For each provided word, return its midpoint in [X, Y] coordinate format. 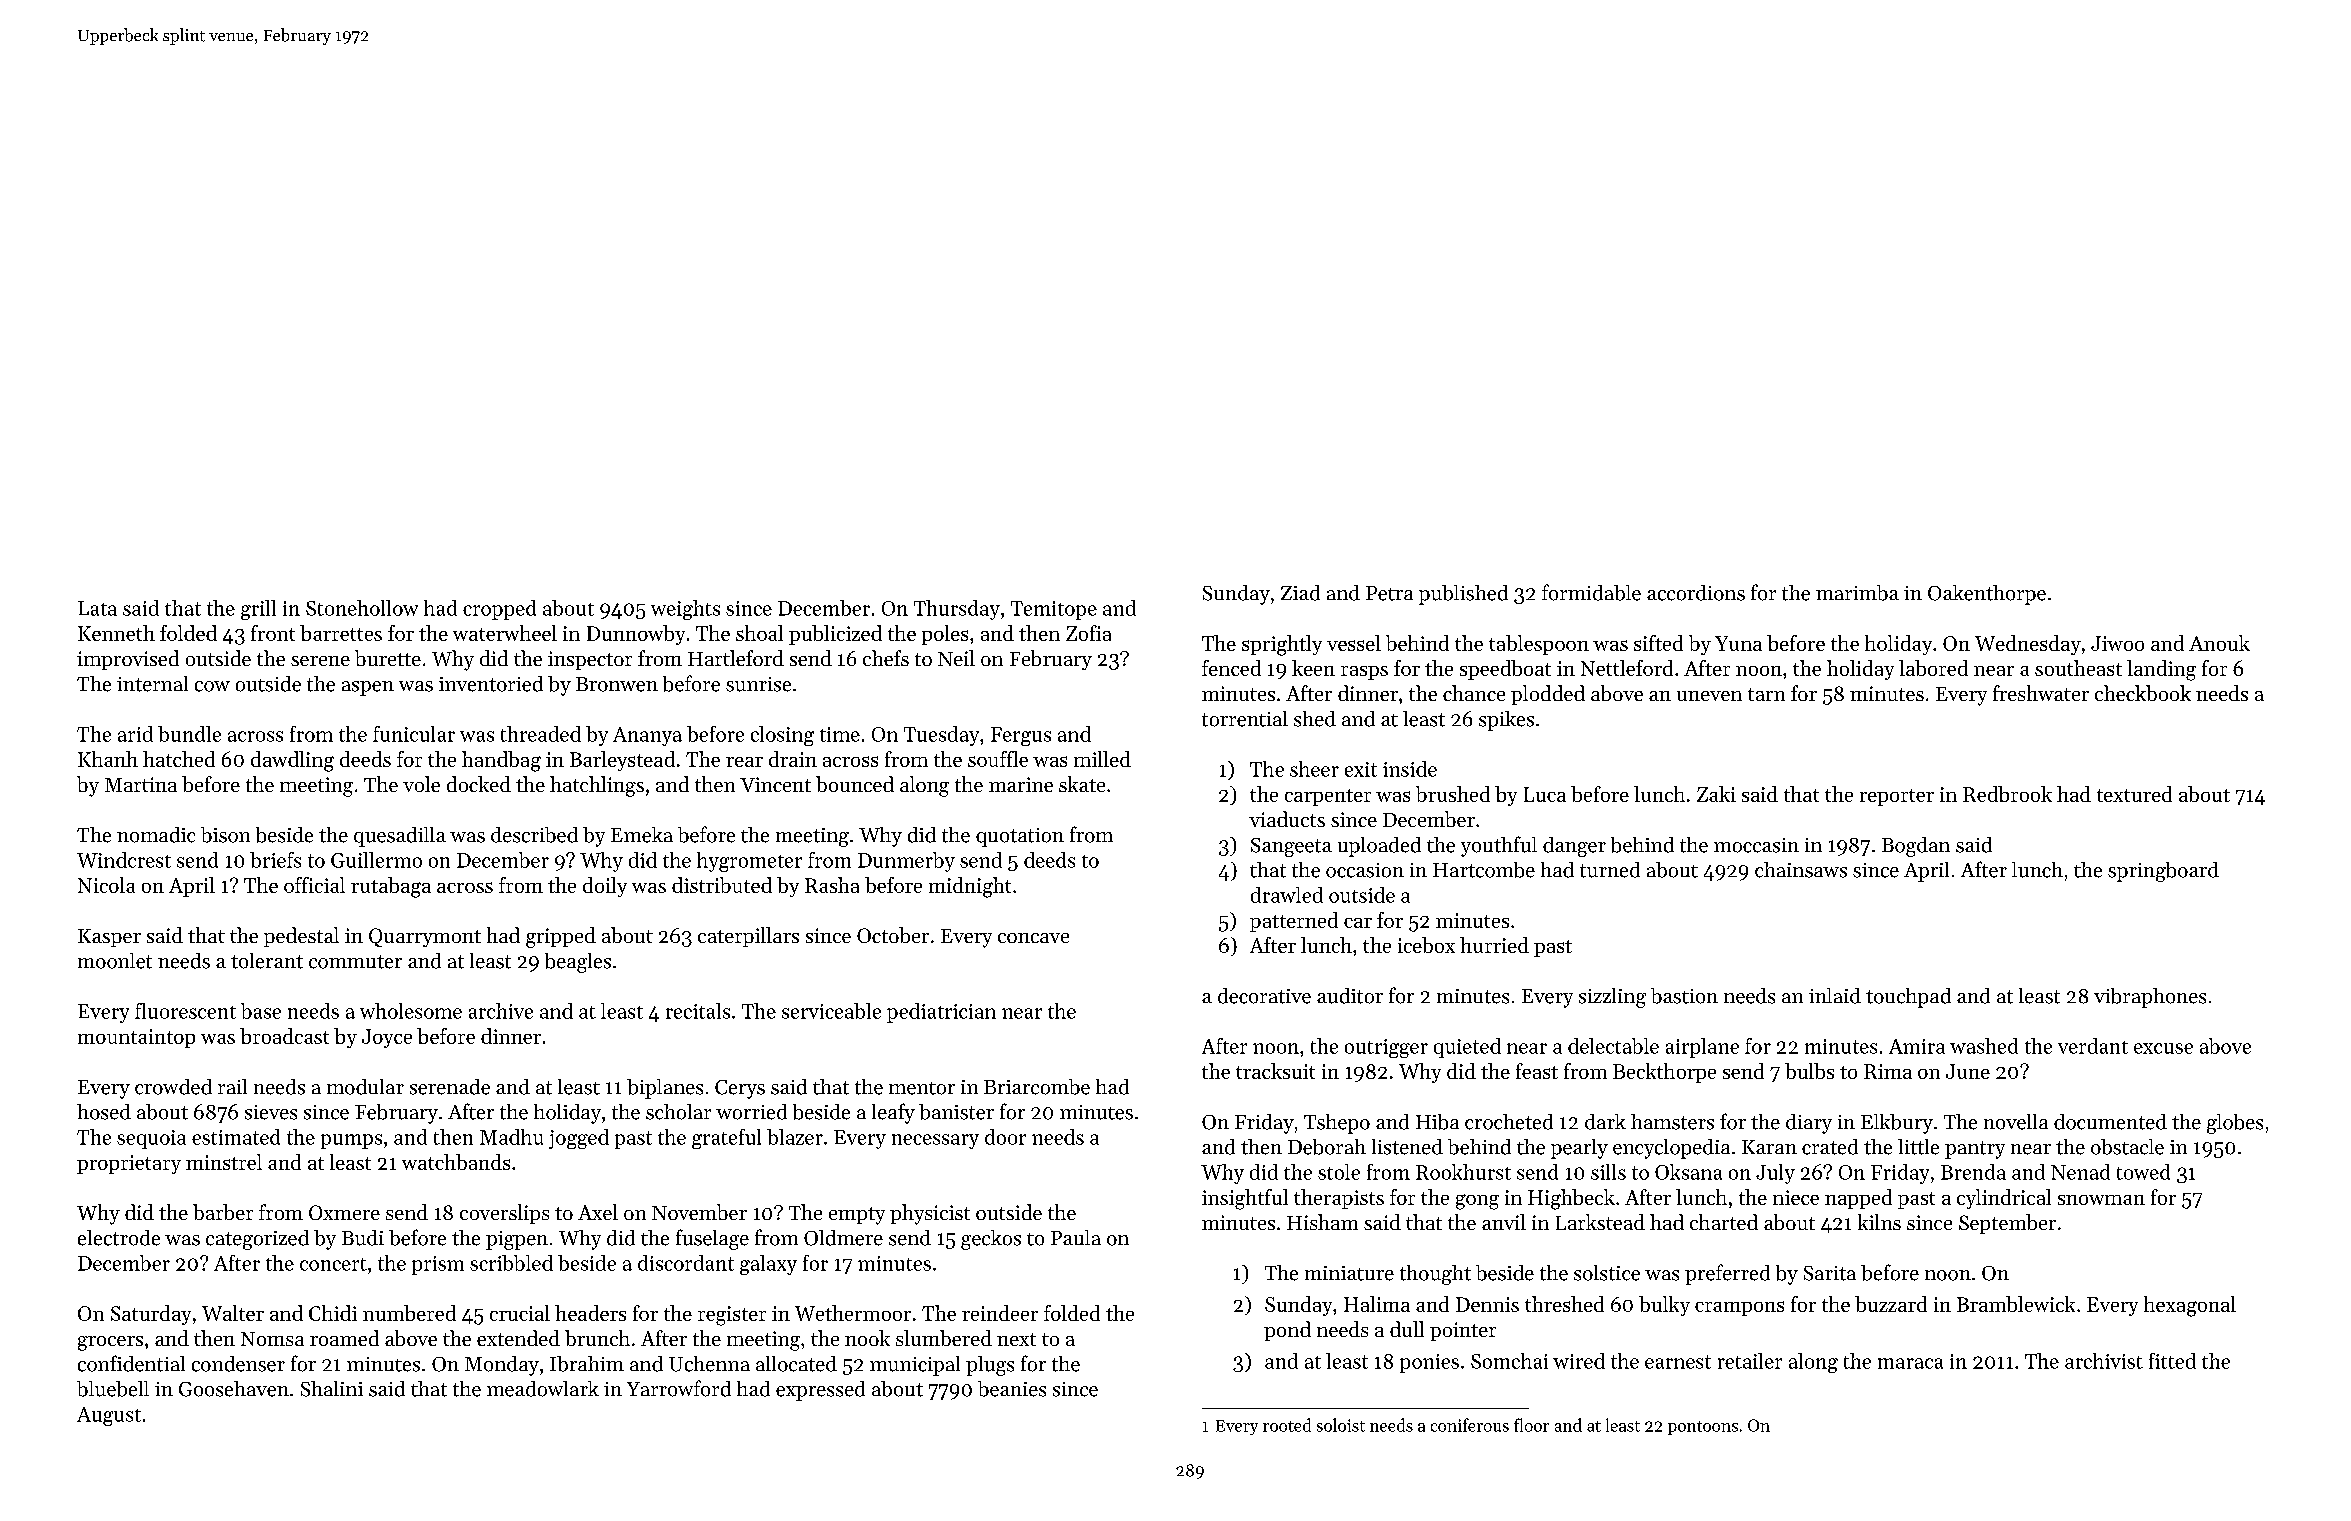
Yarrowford [679, 1388]
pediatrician [941, 1013]
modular [365, 1087]
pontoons [1703, 1428]
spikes [1506, 721]
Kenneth [116, 633]
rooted [1287, 1425]
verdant [2093, 1046]
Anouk [2219, 643]
